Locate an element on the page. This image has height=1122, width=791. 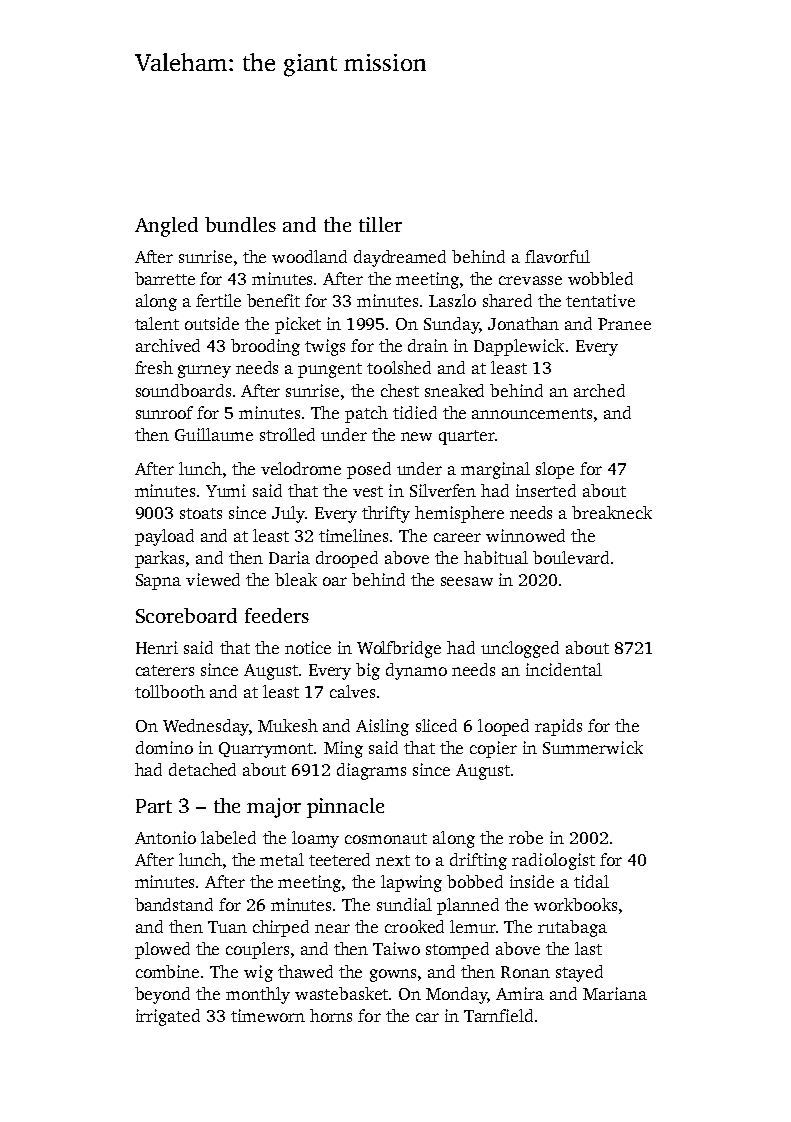
posed is located at coordinates (369, 470).
